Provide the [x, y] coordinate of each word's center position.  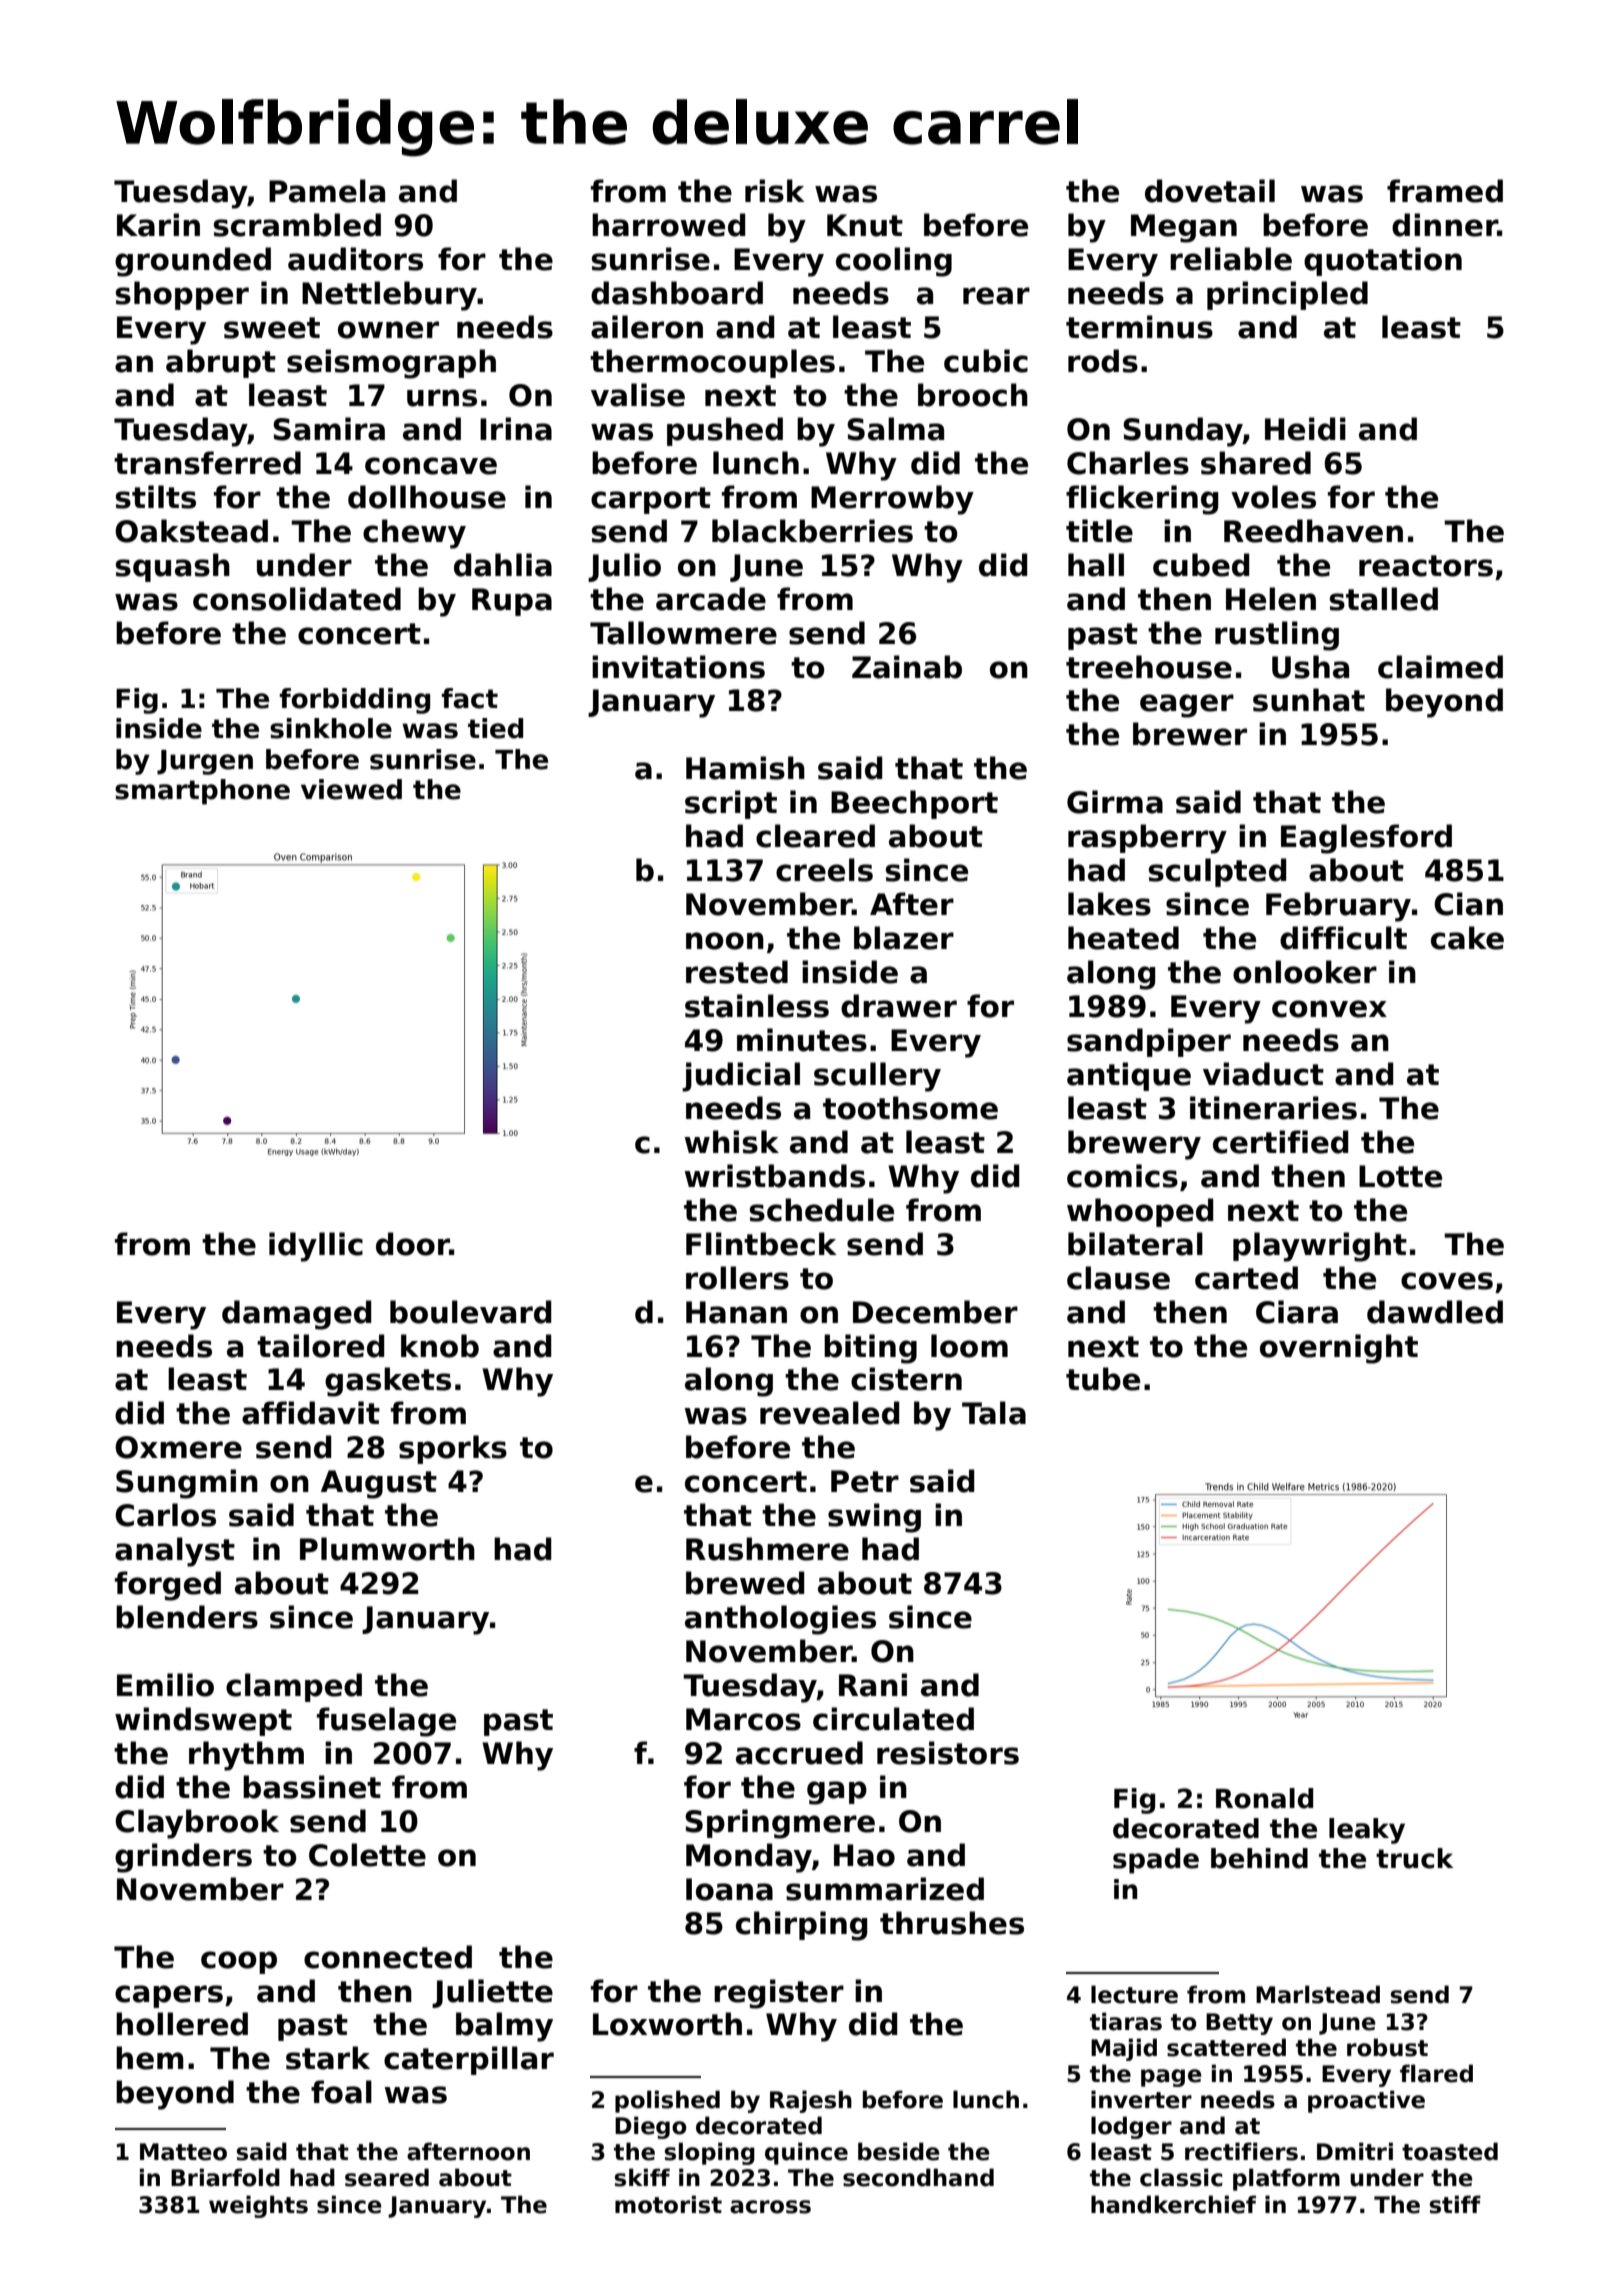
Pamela [327, 191]
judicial [741, 1077]
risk [775, 191]
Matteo [183, 2152]
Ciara [1297, 1312]
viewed [351, 789]
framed [1445, 191]
